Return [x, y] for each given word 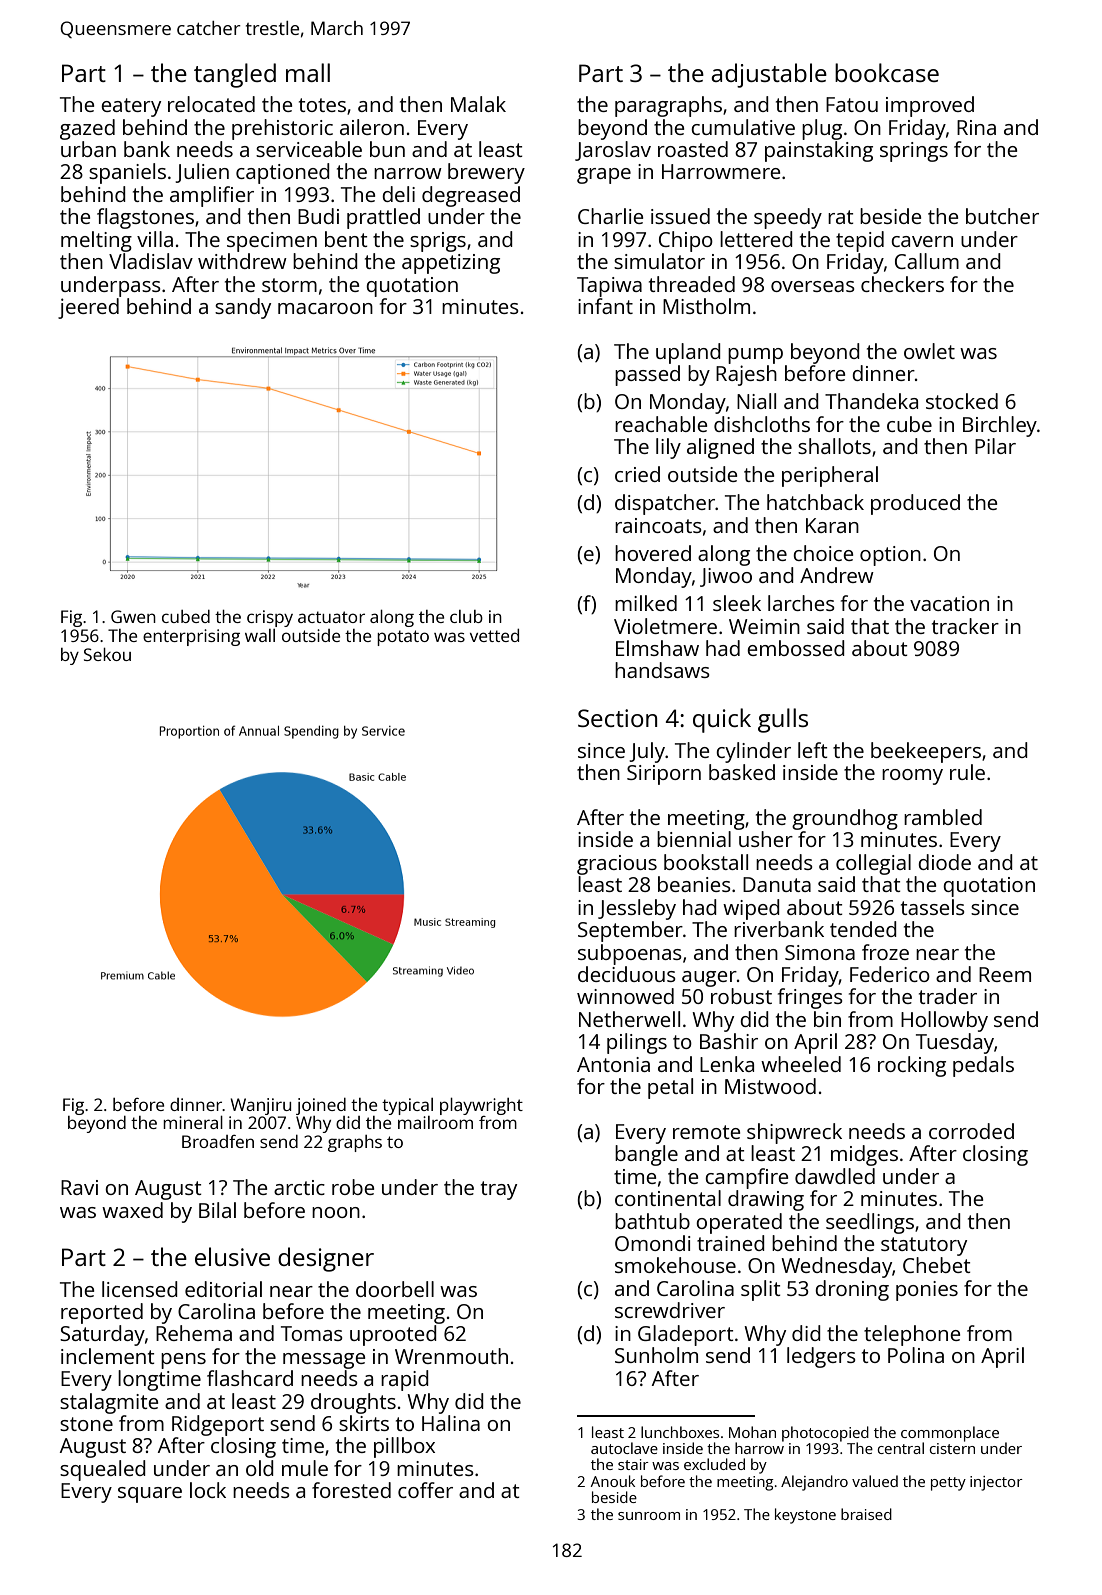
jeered [88, 308]
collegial [873, 864]
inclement [108, 1356]
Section [617, 718]
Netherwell [629, 1019]
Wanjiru [260, 1106]
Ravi [79, 1187]
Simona [820, 952]
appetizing [451, 264]
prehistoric [282, 129]
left [813, 750]
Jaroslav [613, 151]
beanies [694, 884]
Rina [976, 127]
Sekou [107, 654]
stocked [962, 401]
